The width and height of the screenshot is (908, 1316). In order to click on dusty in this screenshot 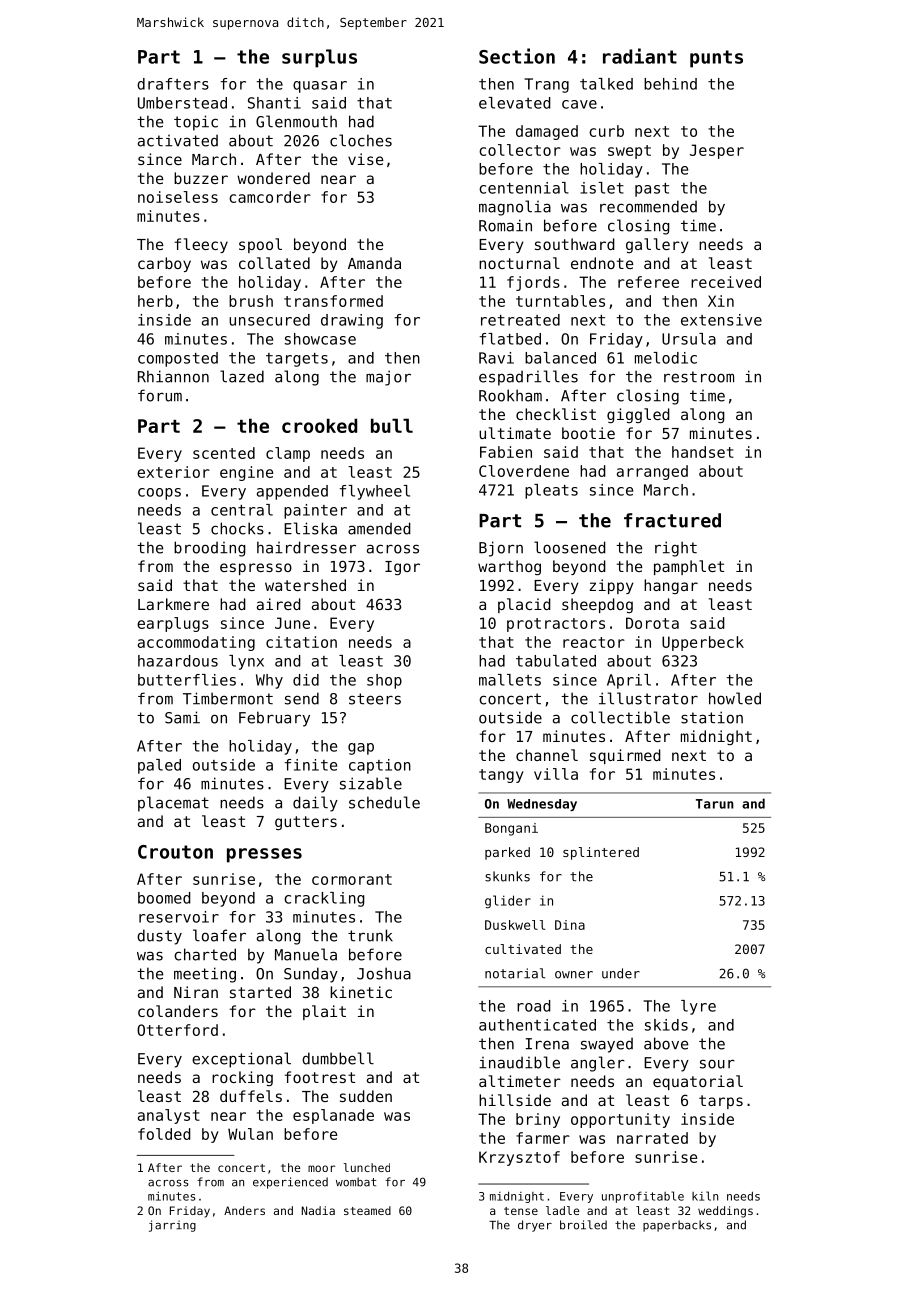, I will do `click(159, 937)`.
